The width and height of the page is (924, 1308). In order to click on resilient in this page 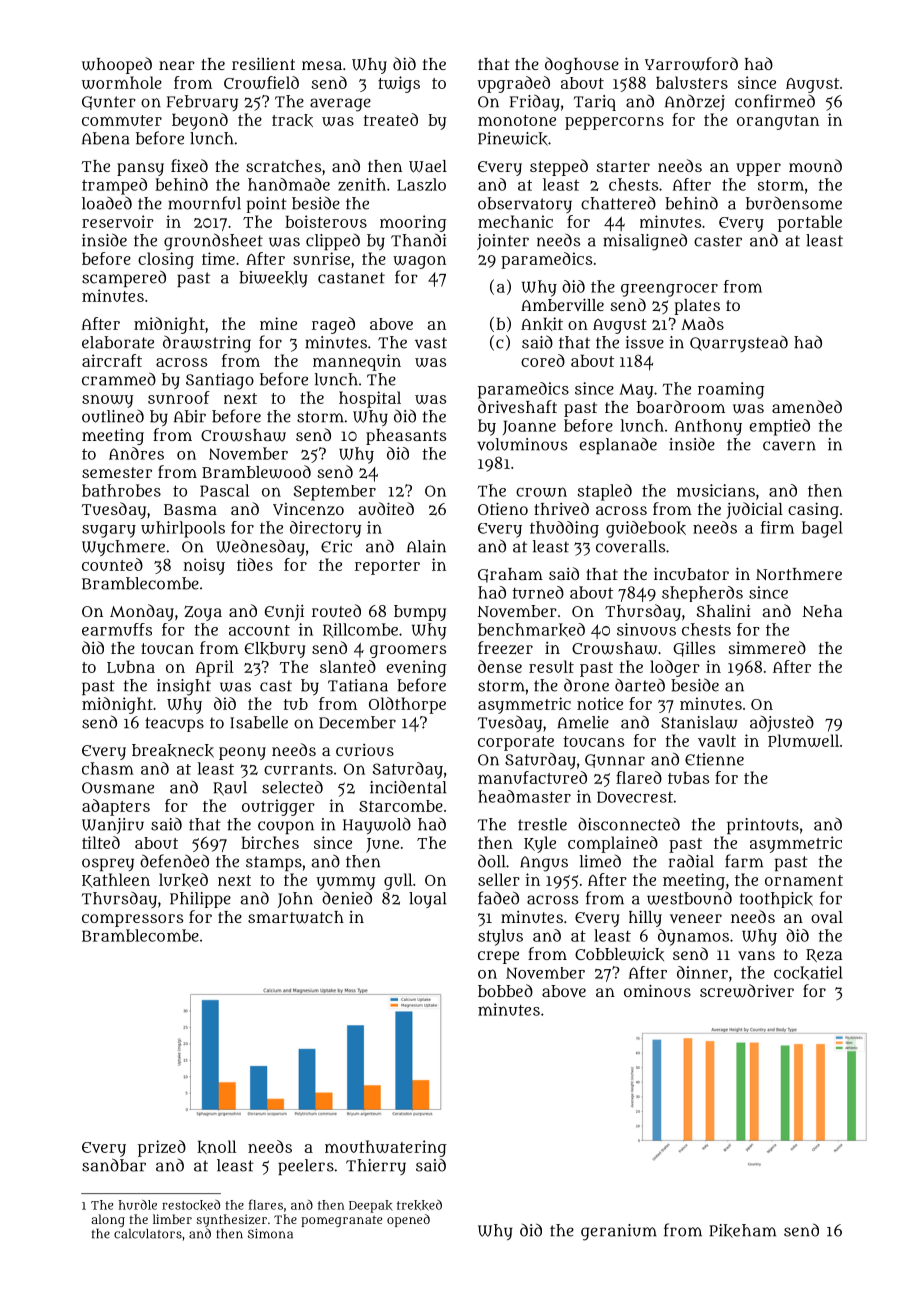, I will do `click(263, 63)`.
